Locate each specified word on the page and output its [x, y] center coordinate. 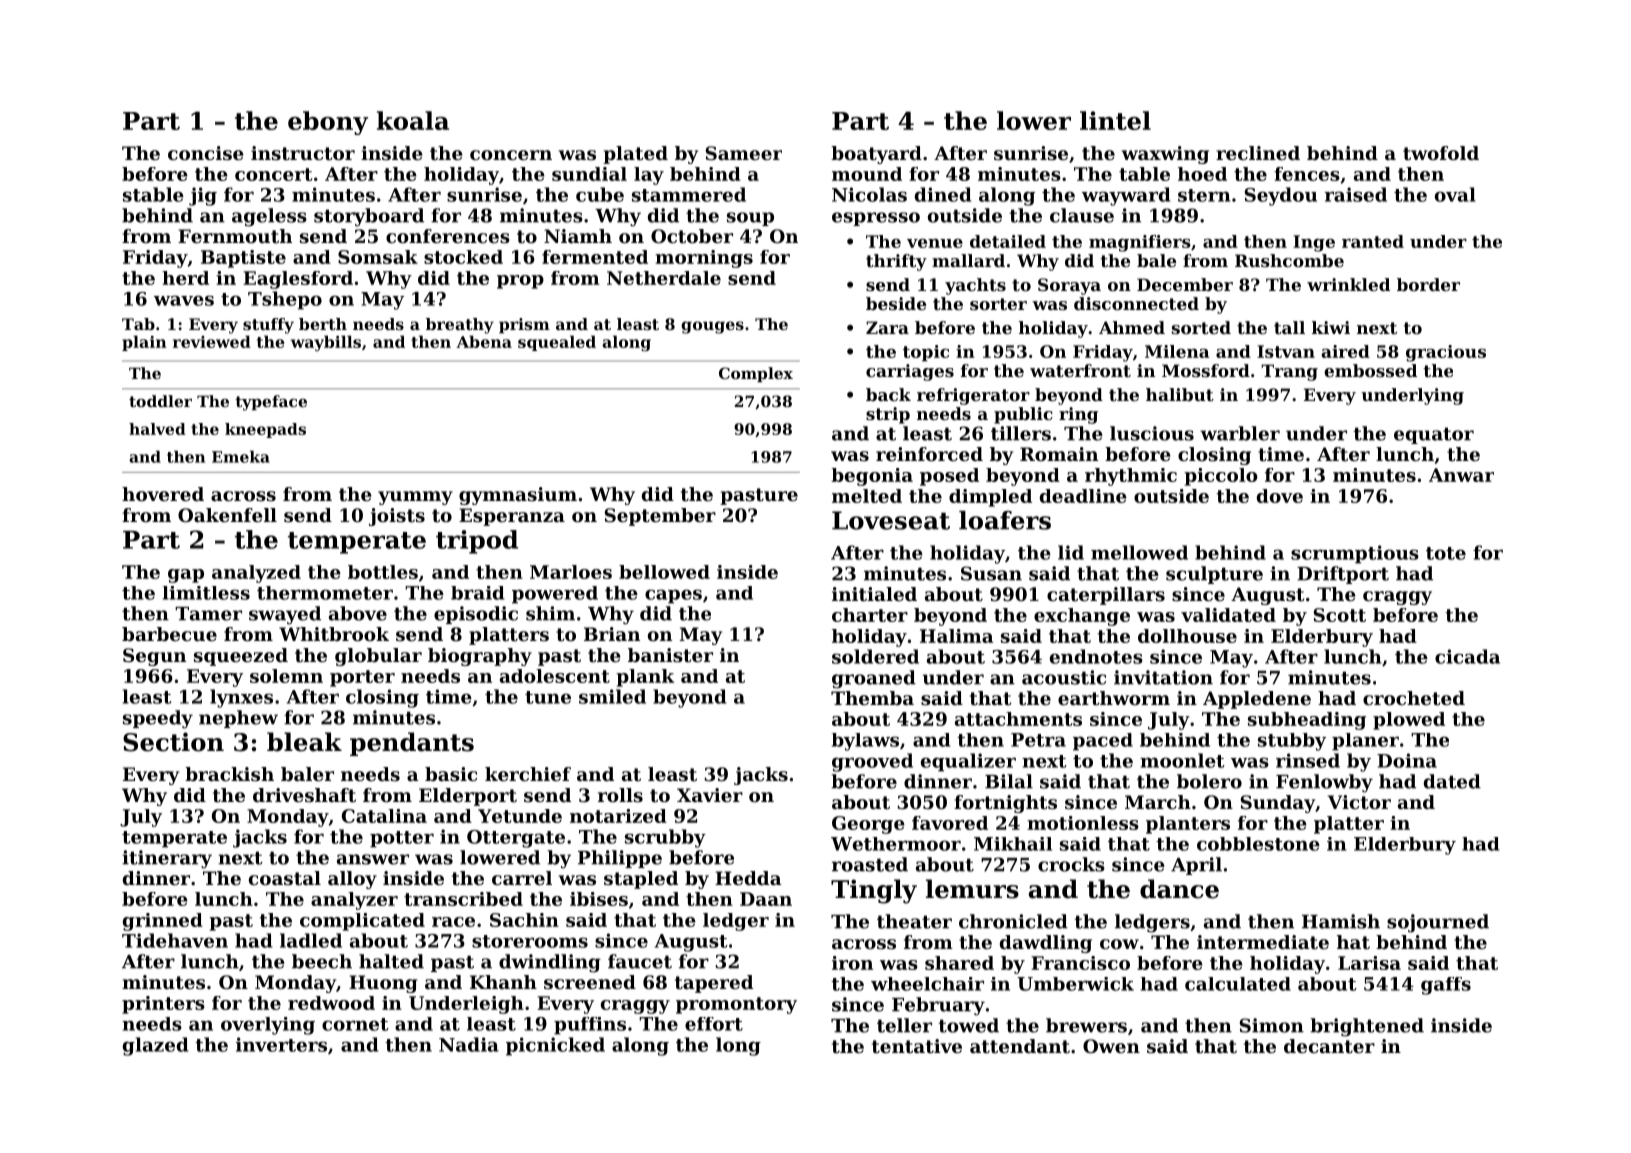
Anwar [1461, 475]
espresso [876, 219]
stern [1204, 195]
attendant [1020, 1046]
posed [949, 477]
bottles [383, 572]
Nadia [469, 1044]
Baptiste [243, 259]
